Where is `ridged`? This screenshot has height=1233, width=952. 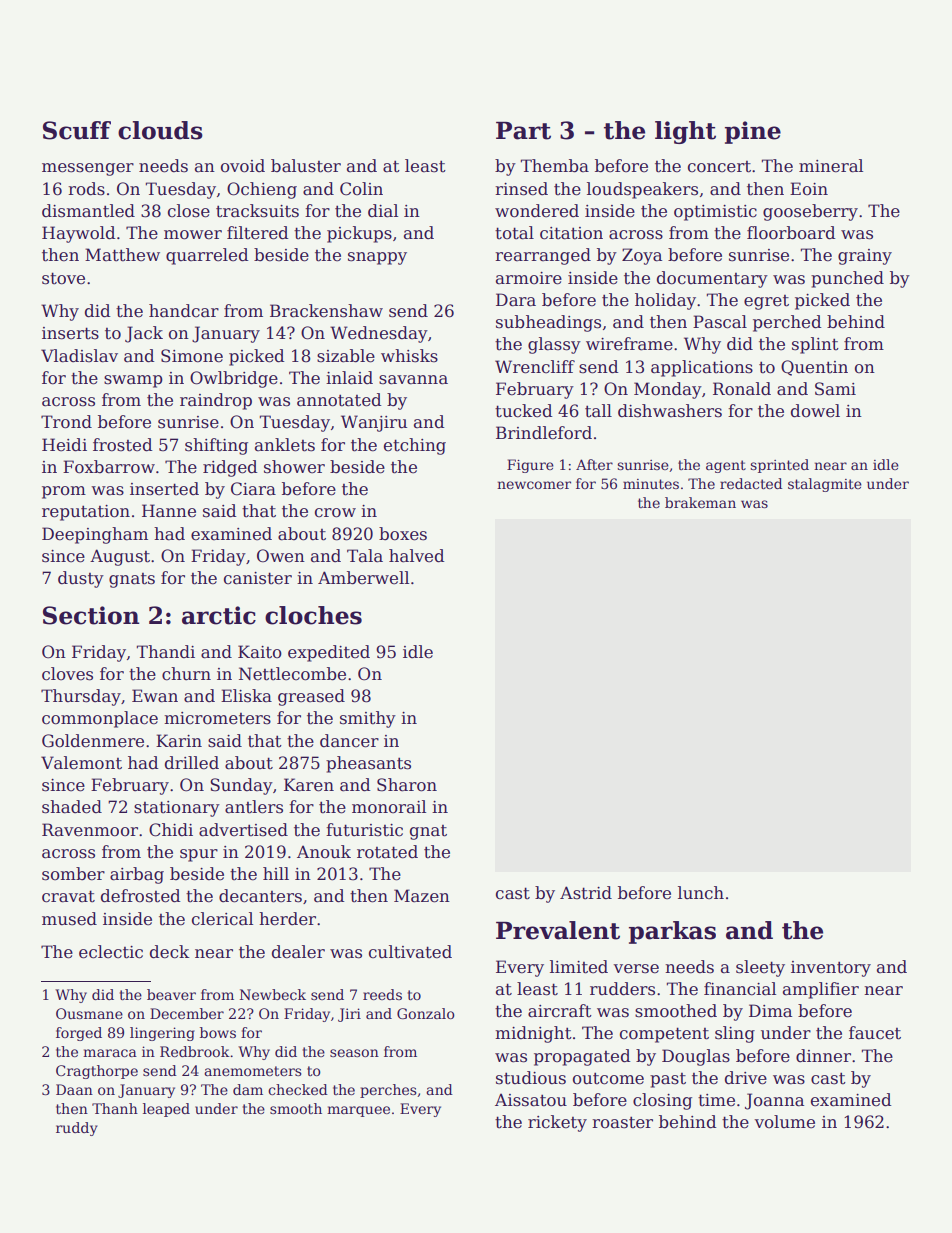 ridged is located at coordinates (230, 468).
